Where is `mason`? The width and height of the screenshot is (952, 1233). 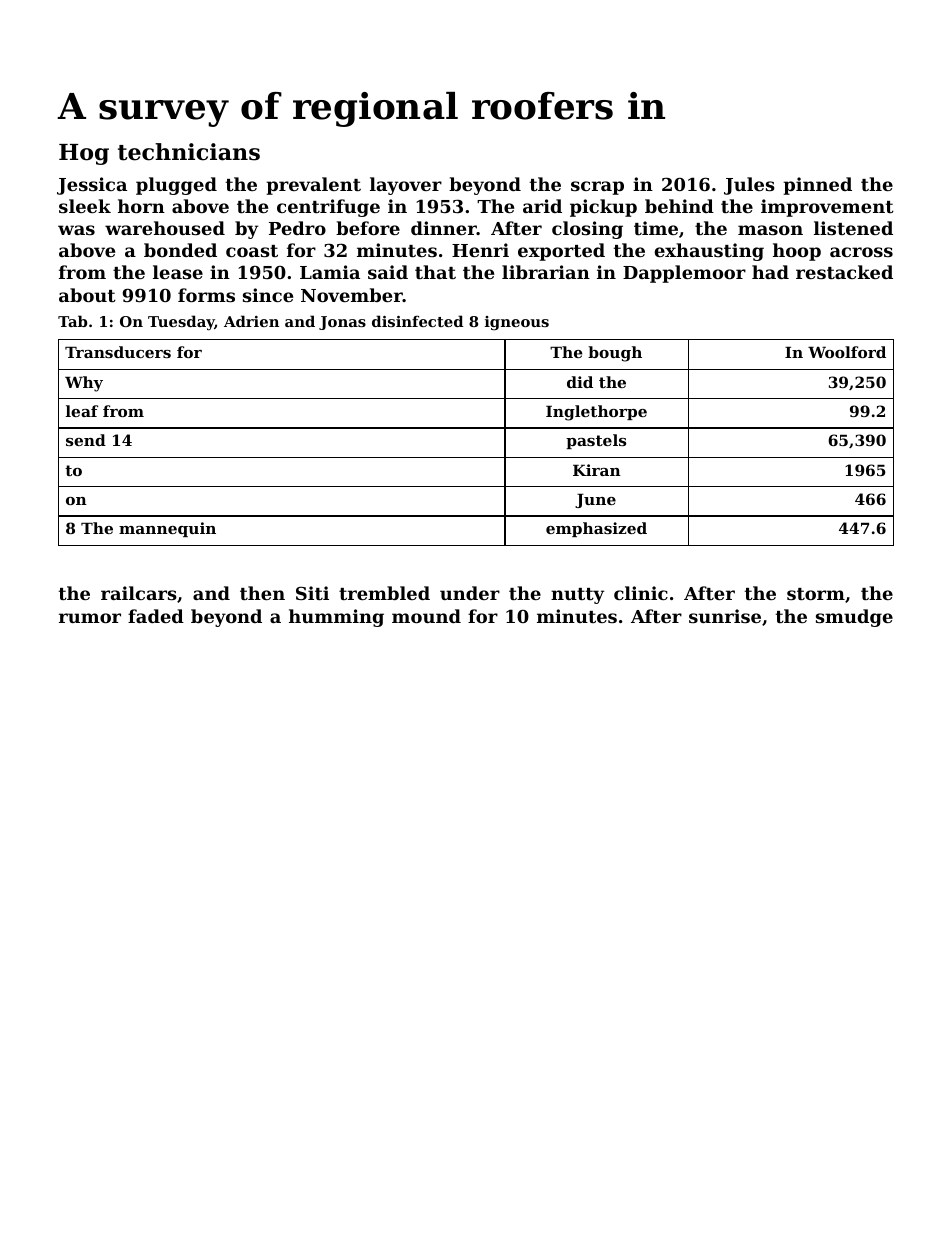 mason is located at coordinates (770, 230).
